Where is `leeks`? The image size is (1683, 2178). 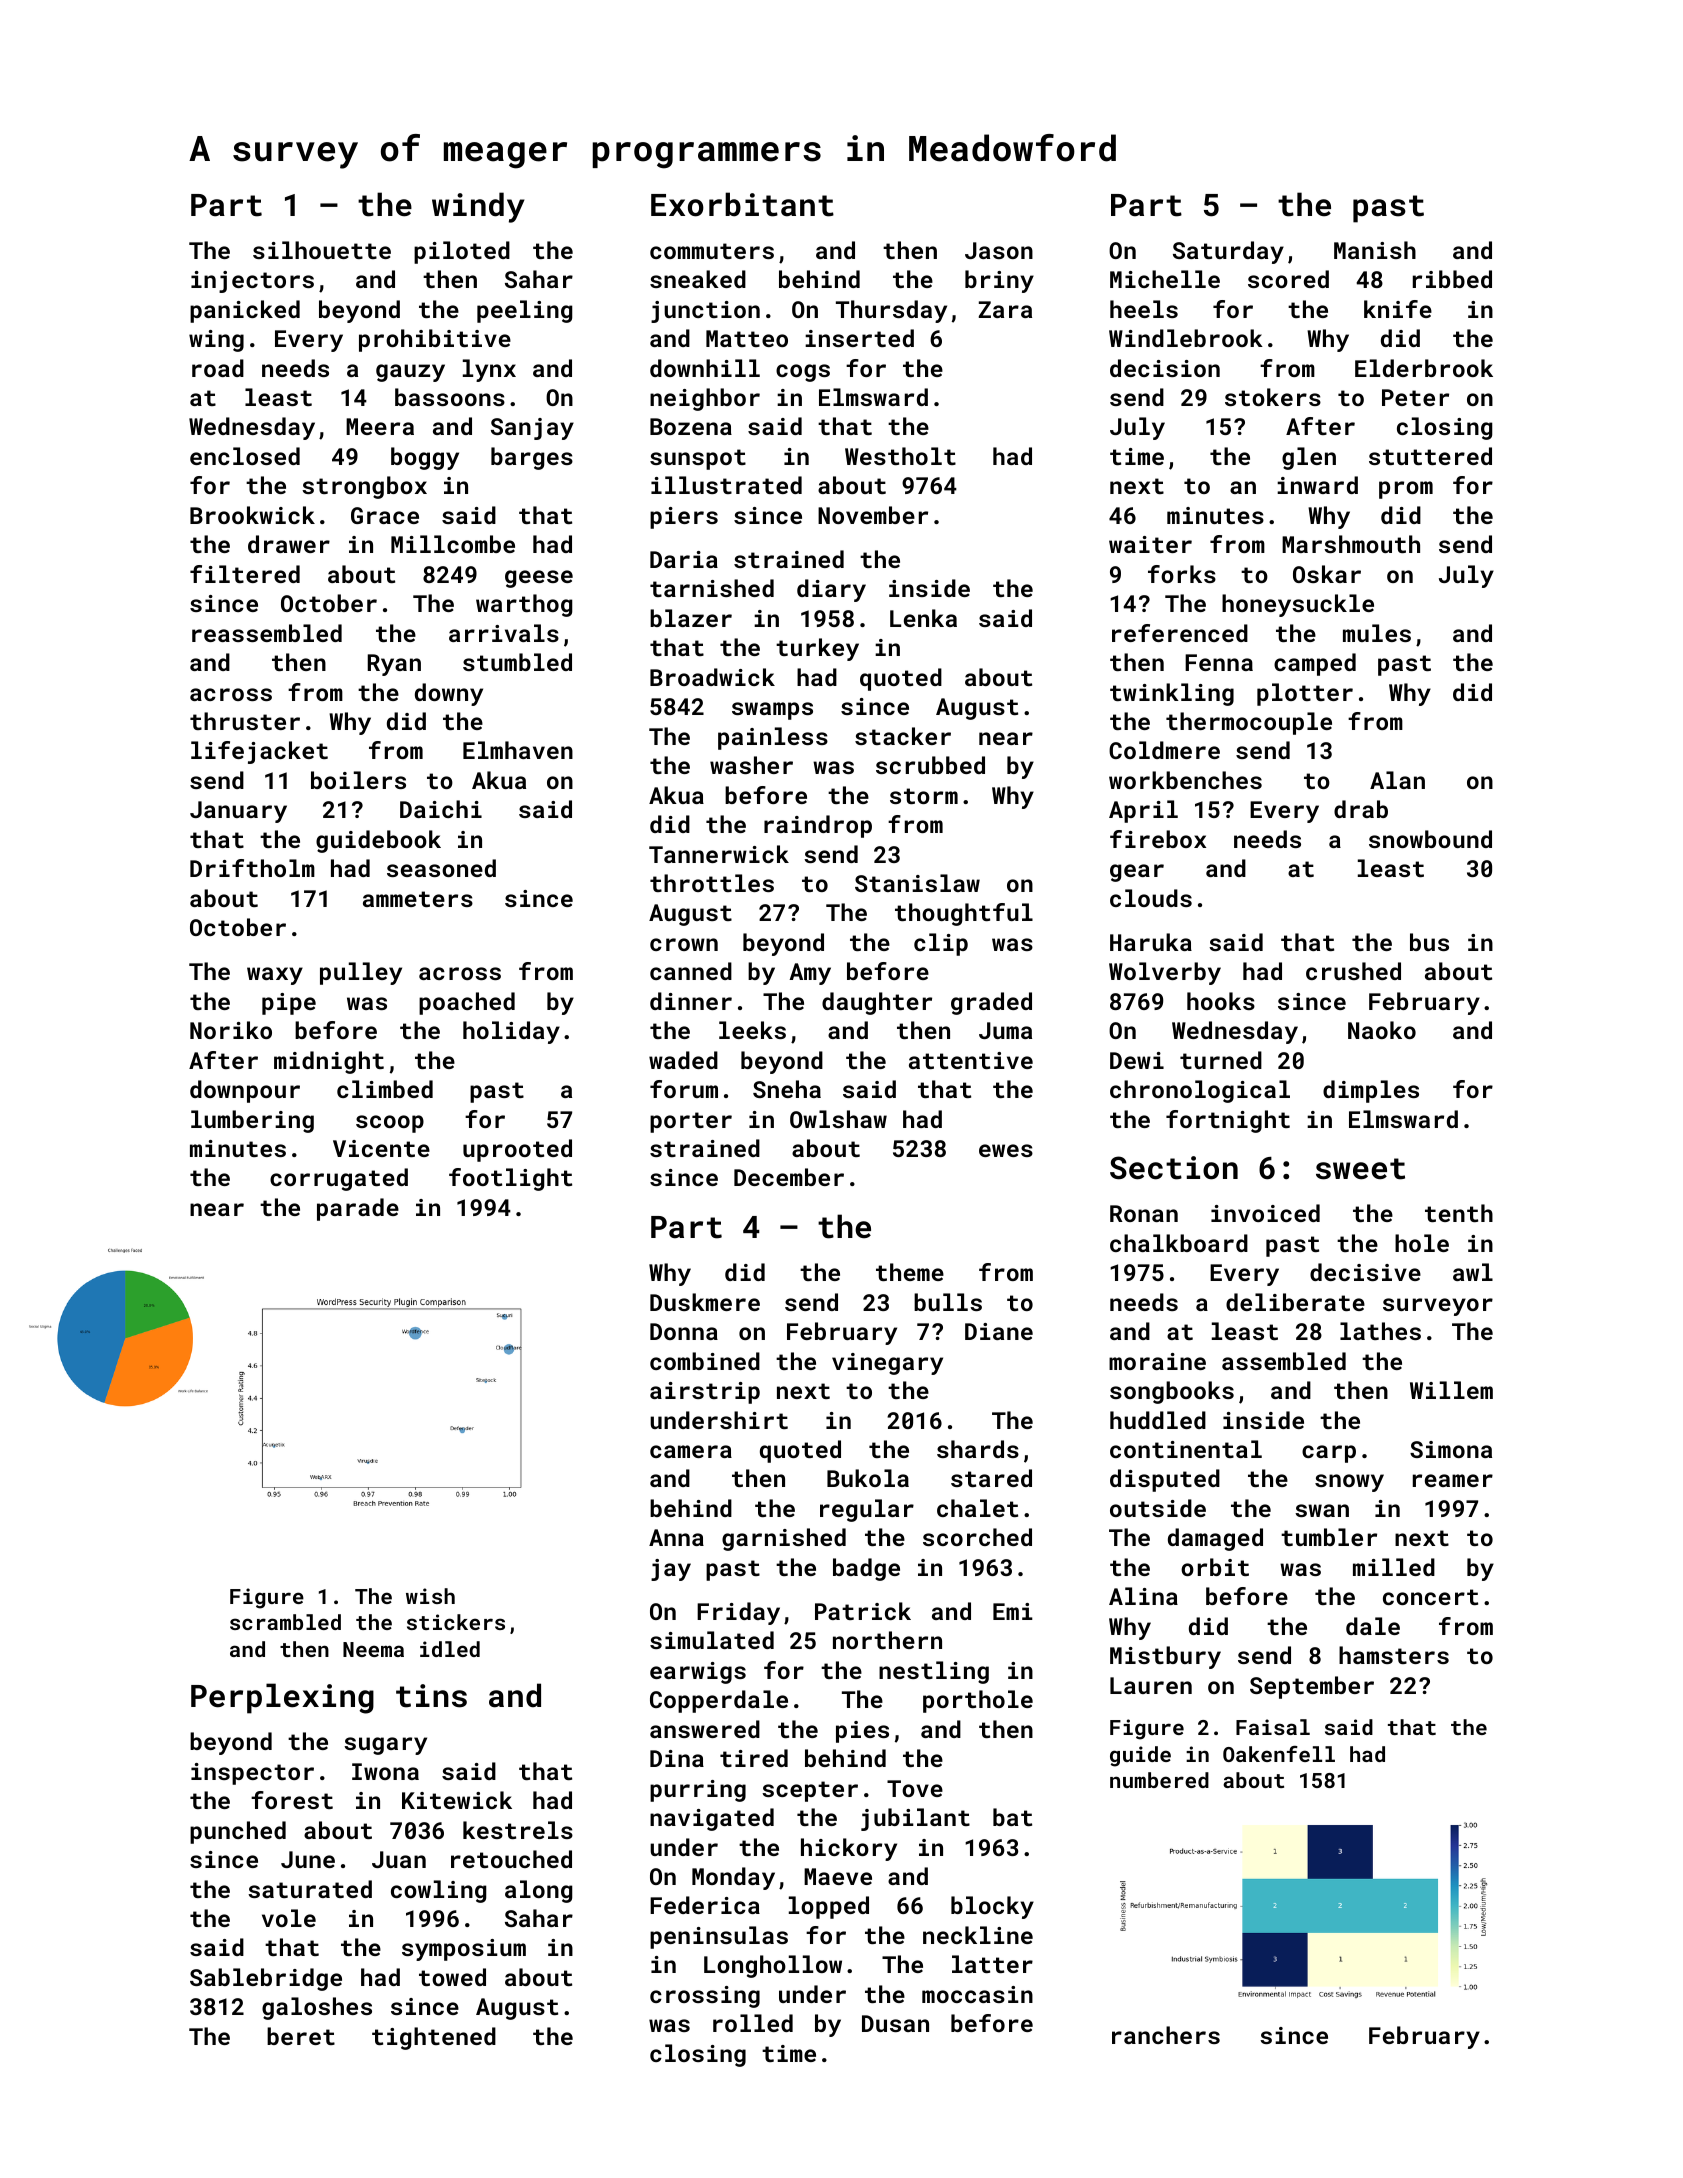
leeks is located at coordinates (752, 1030).
